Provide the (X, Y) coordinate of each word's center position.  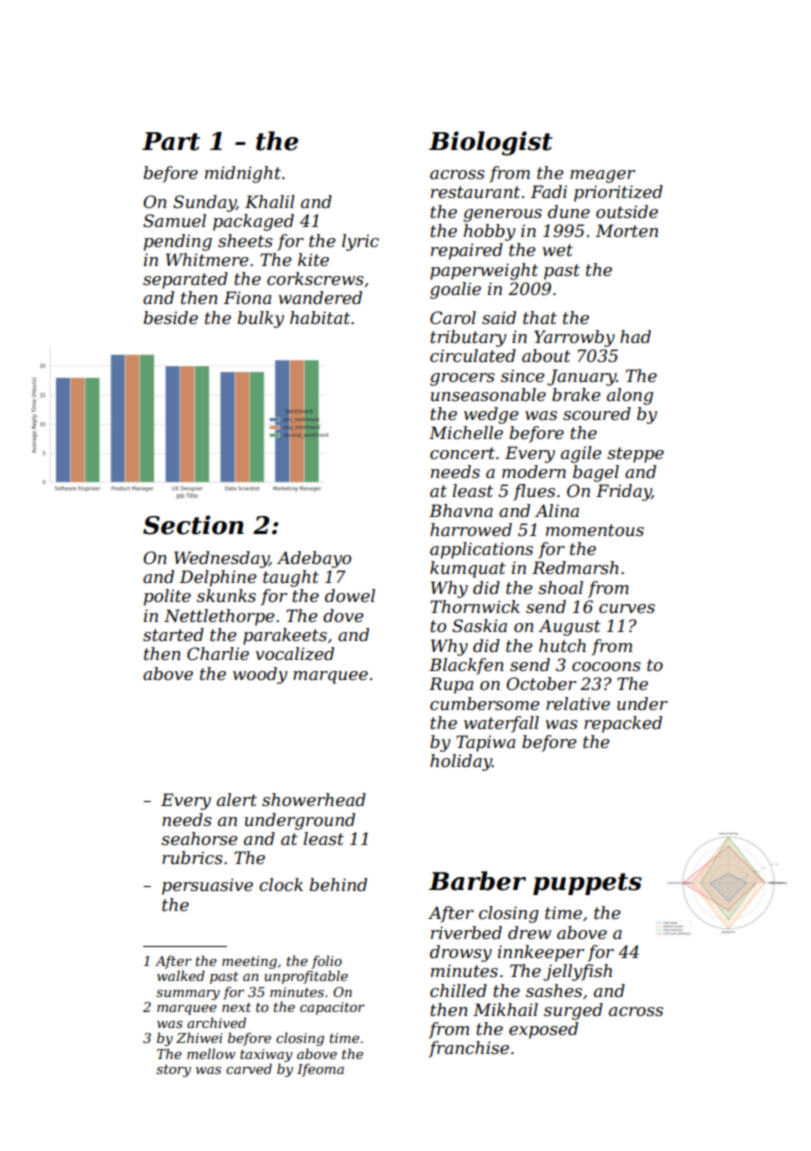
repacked (623, 724)
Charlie (218, 653)
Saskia (479, 625)
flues (534, 492)
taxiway (266, 1055)
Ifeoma (320, 1070)
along (630, 396)
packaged (253, 222)
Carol (453, 317)
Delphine (218, 578)
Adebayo (314, 559)
